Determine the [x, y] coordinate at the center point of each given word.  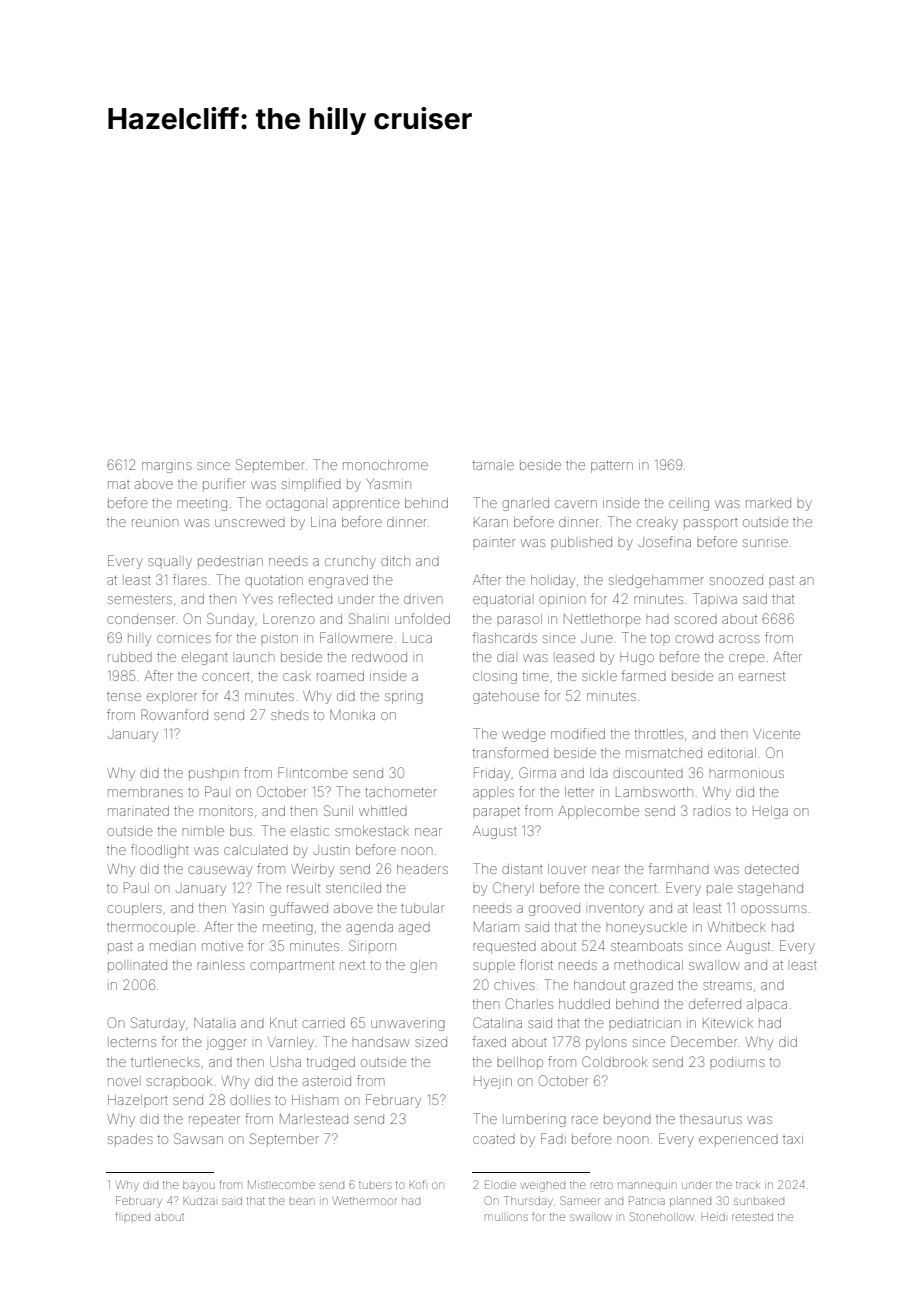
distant [522, 869]
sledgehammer [656, 581]
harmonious [746, 774]
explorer [172, 698]
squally [170, 563]
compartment [292, 967]
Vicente [776, 734]
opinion [562, 601]
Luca [417, 639]
